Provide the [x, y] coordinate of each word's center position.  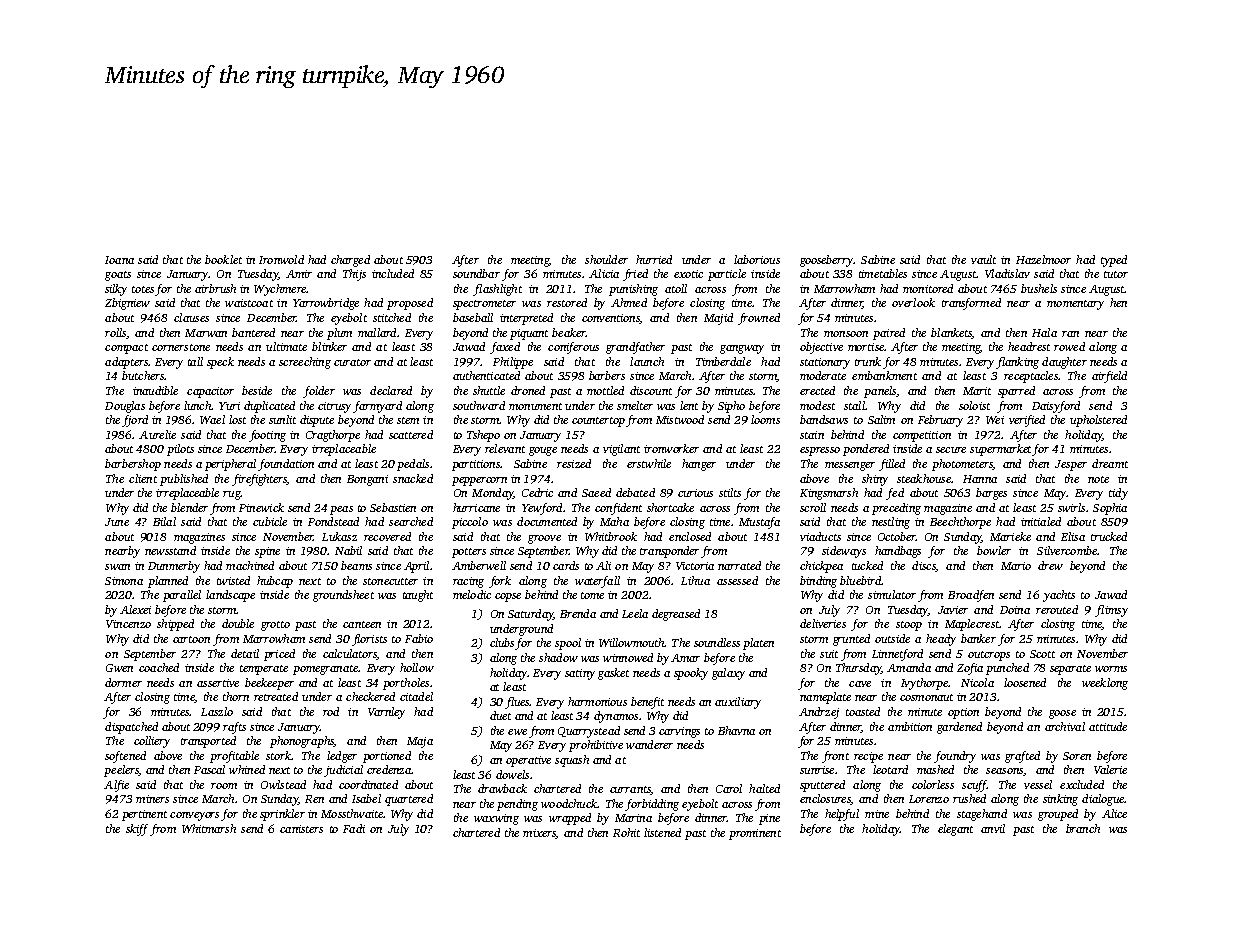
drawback [502, 788]
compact [126, 349]
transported [208, 742]
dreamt [1110, 463]
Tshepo [483, 436]
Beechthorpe [960, 523]
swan [117, 567]
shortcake [670, 507]
